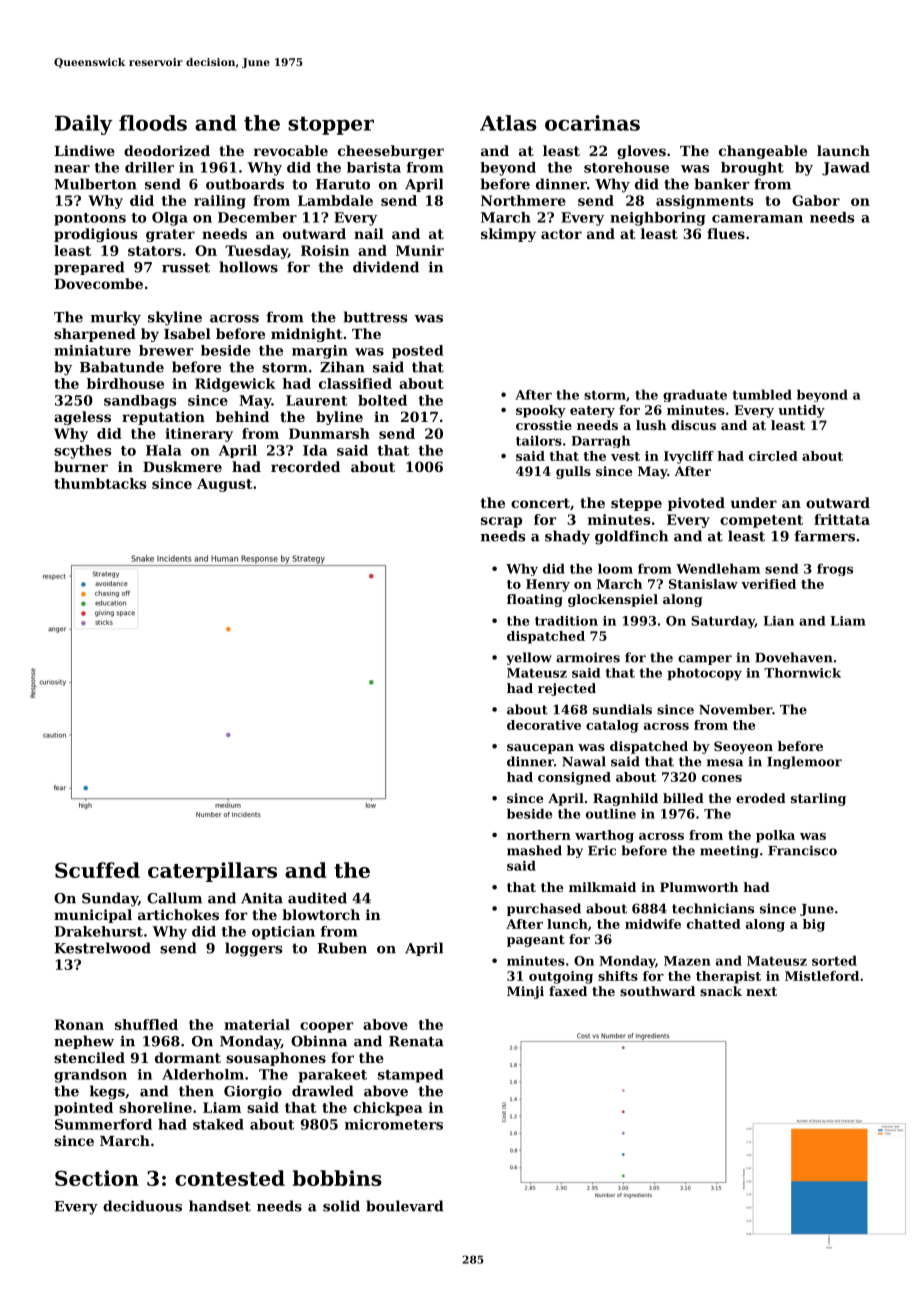  What do you see at coordinates (405, 1206) in the screenshot?
I see `boulevard` at bounding box center [405, 1206].
